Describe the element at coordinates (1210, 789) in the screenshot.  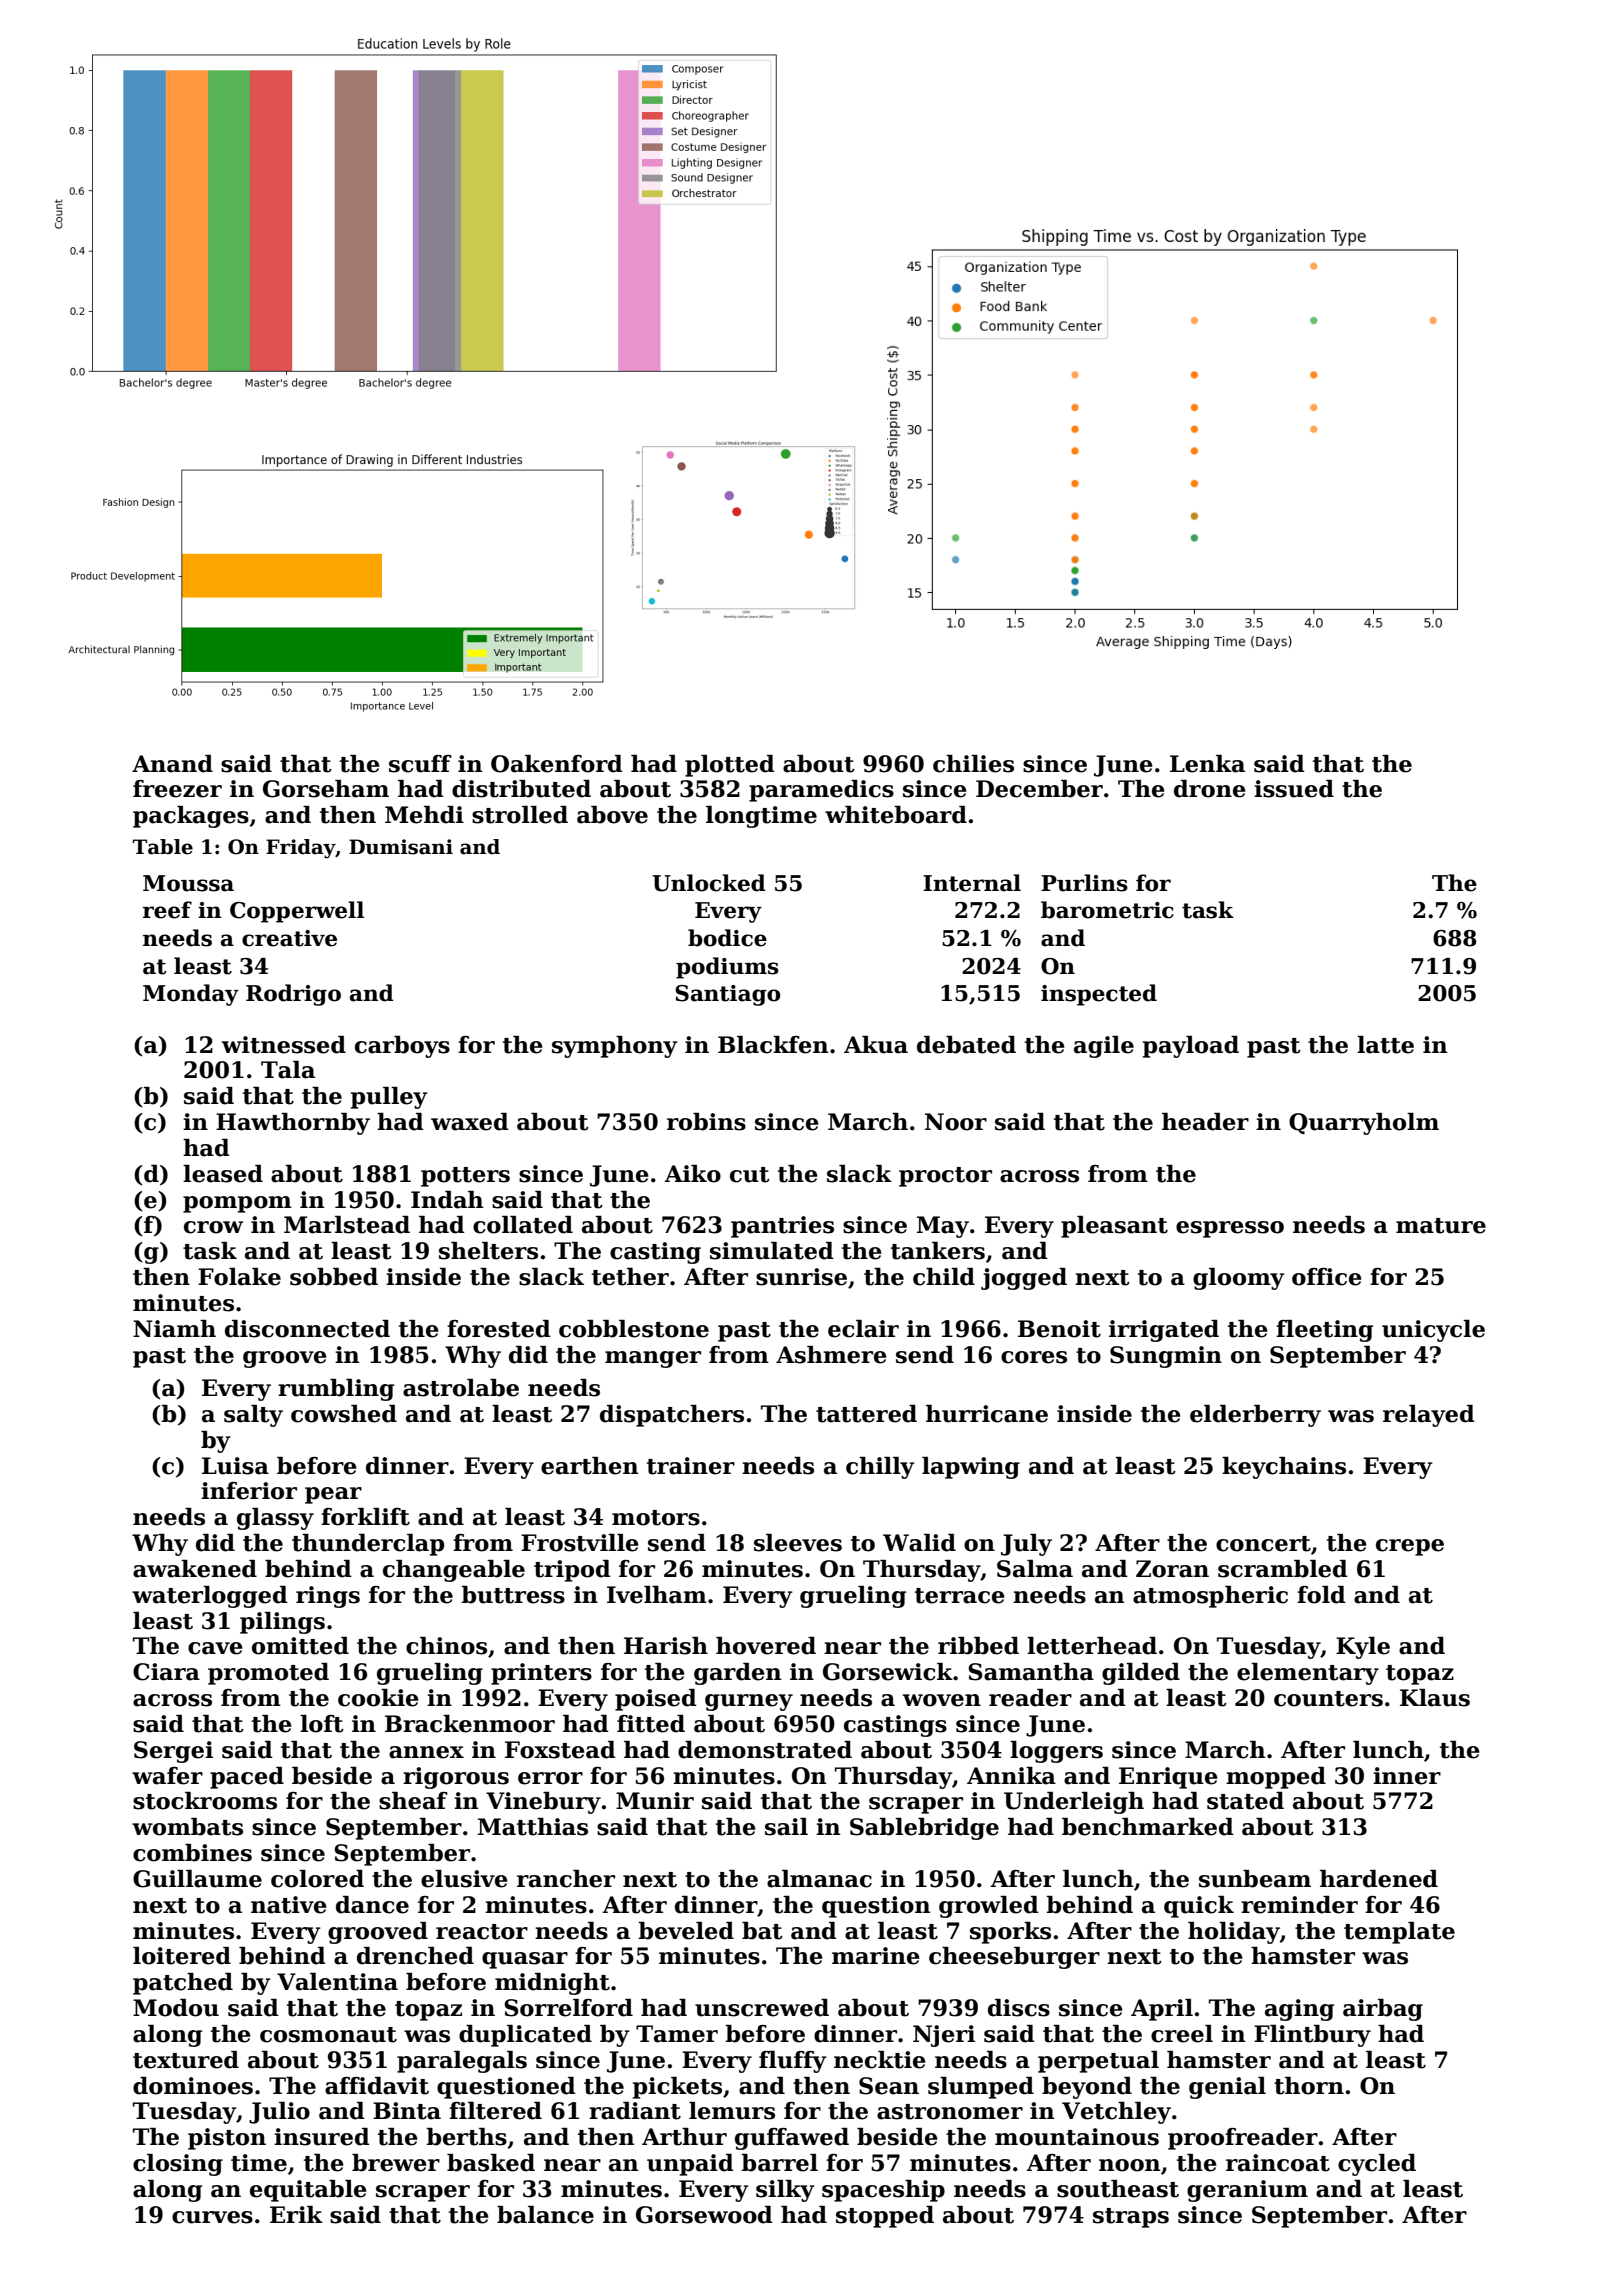
I see `drone` at that location.
